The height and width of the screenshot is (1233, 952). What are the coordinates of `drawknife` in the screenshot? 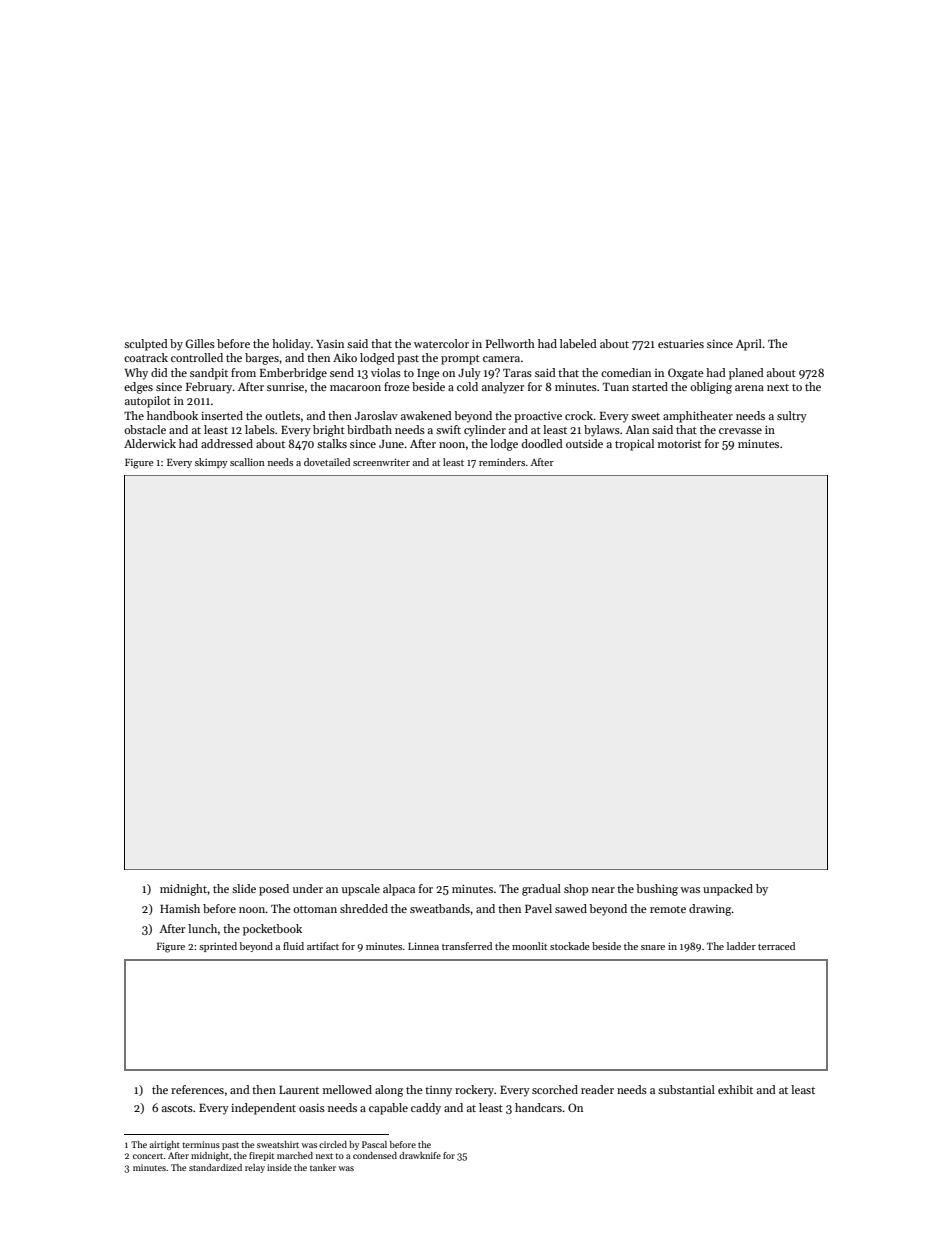 It's located at (420, 1155).
